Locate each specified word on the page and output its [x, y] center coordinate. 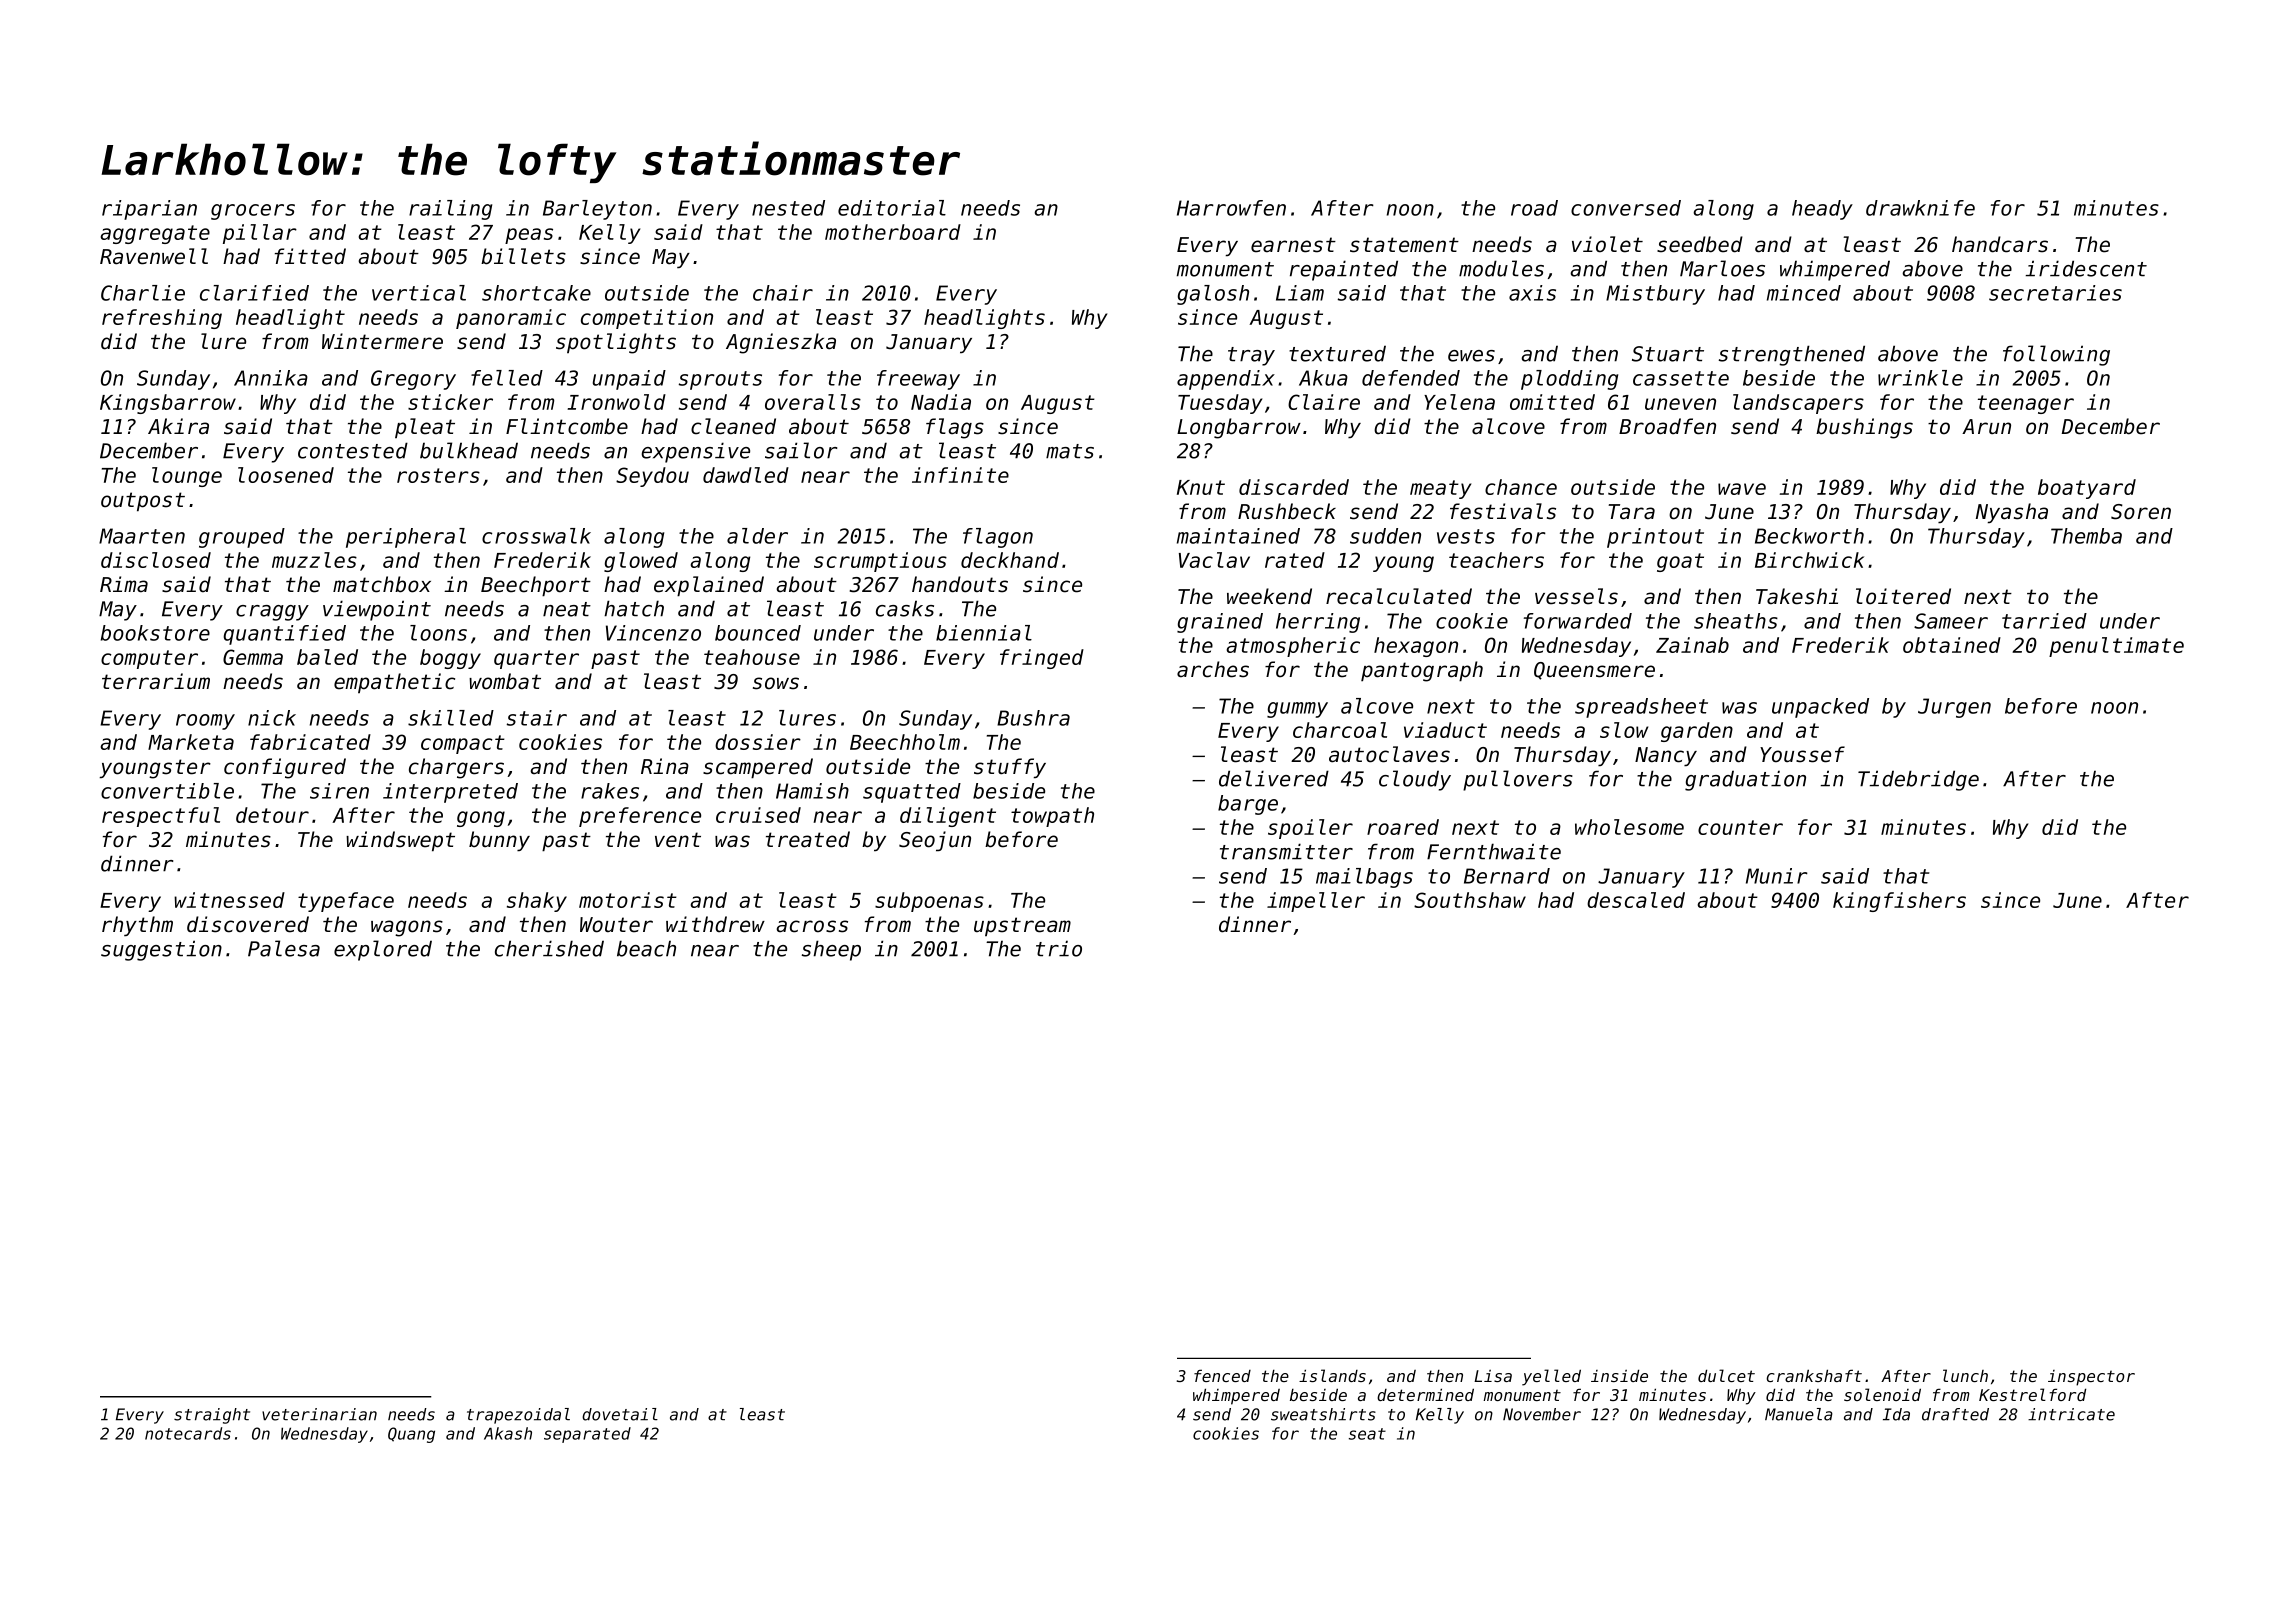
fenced [1222, 1375]
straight [212, 1416]
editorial [892, 208]
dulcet [1726, 1375]
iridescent [2086, 268]
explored [383, 950]
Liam [1300, 293]
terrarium [156, 681]
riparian [149, 210]
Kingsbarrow [168, 404]
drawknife [1920, 208]
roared [1403, 827]
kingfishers [1899, 902]
